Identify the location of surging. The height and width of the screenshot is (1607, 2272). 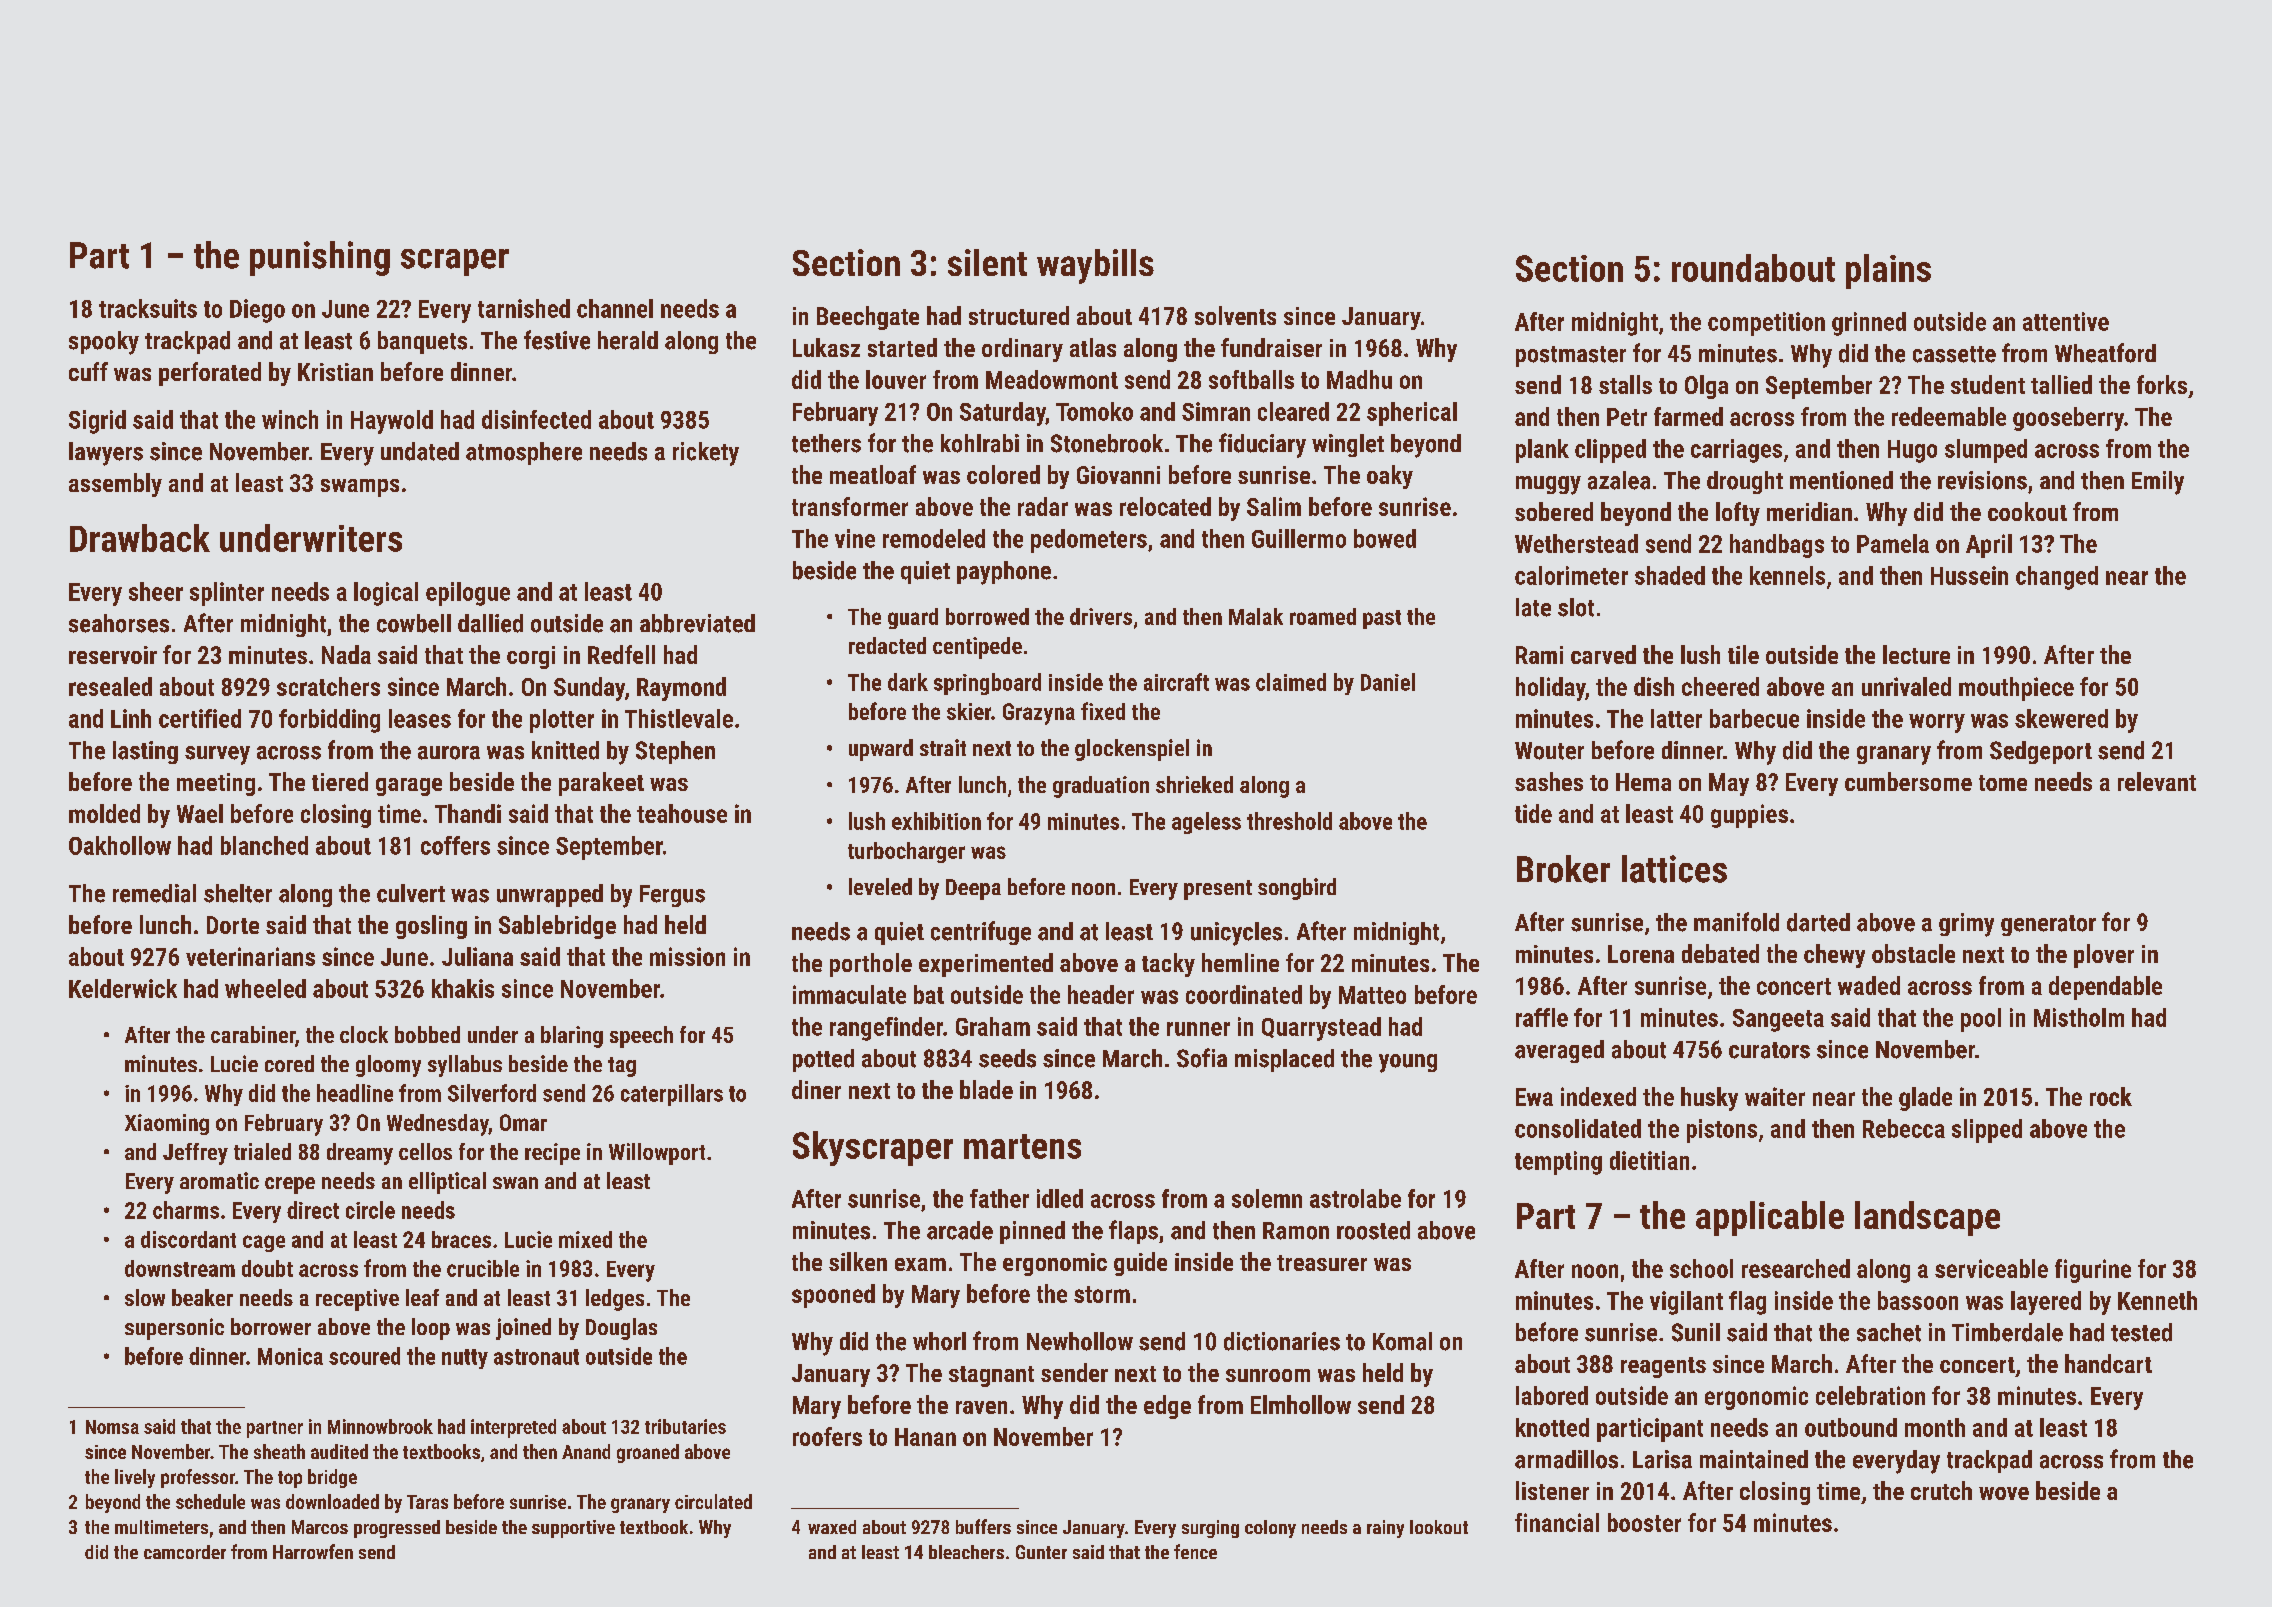
(1210, 1529).
